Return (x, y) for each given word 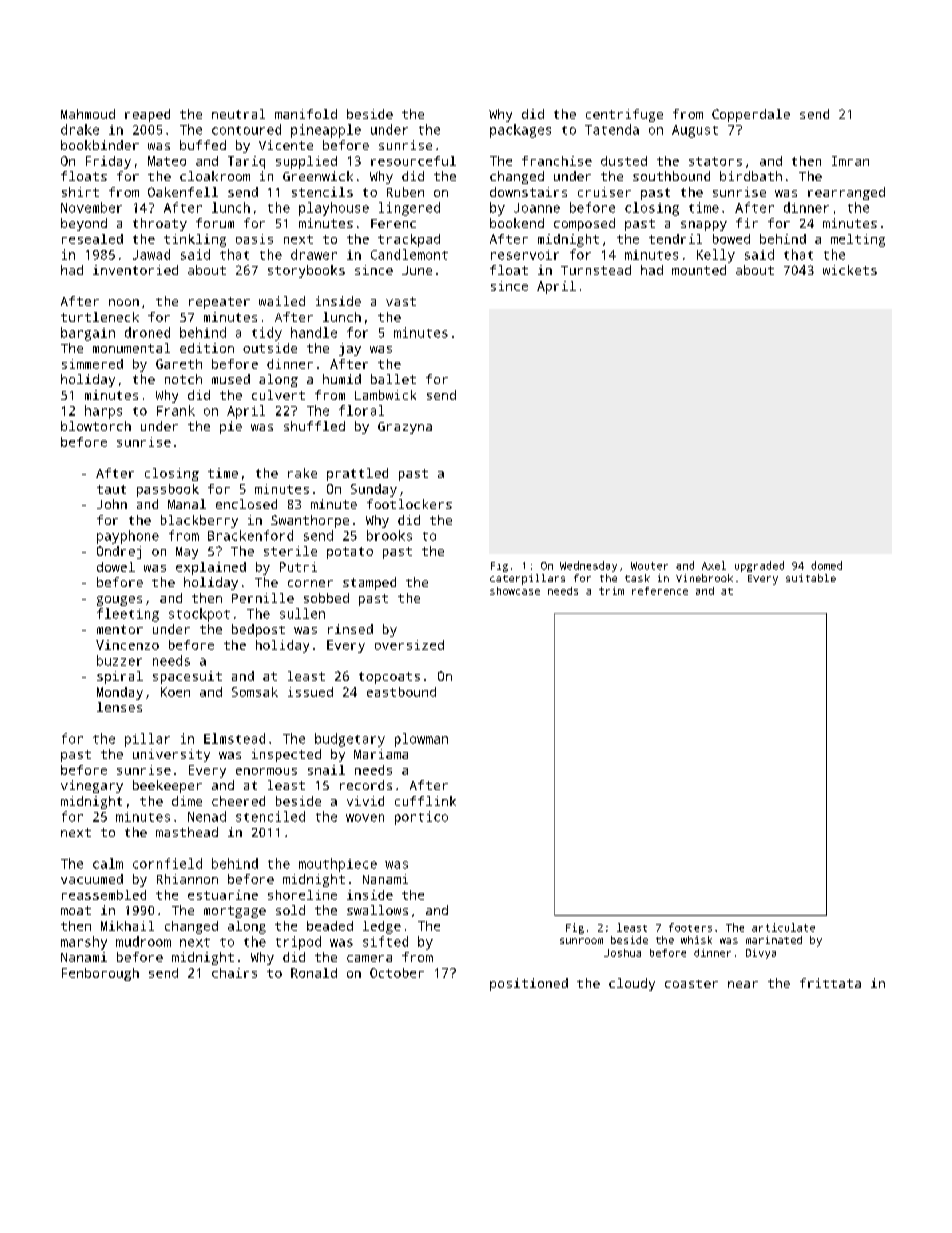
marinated (774, 940)
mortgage (235, 912)
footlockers (409, 504)
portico (421, 818)
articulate (783, 927)
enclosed (246, 504)
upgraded (759, 566)
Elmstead (234, 738)
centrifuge (624, 115)
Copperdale (751, 115)
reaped (147, 115)
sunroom (581, 941)
